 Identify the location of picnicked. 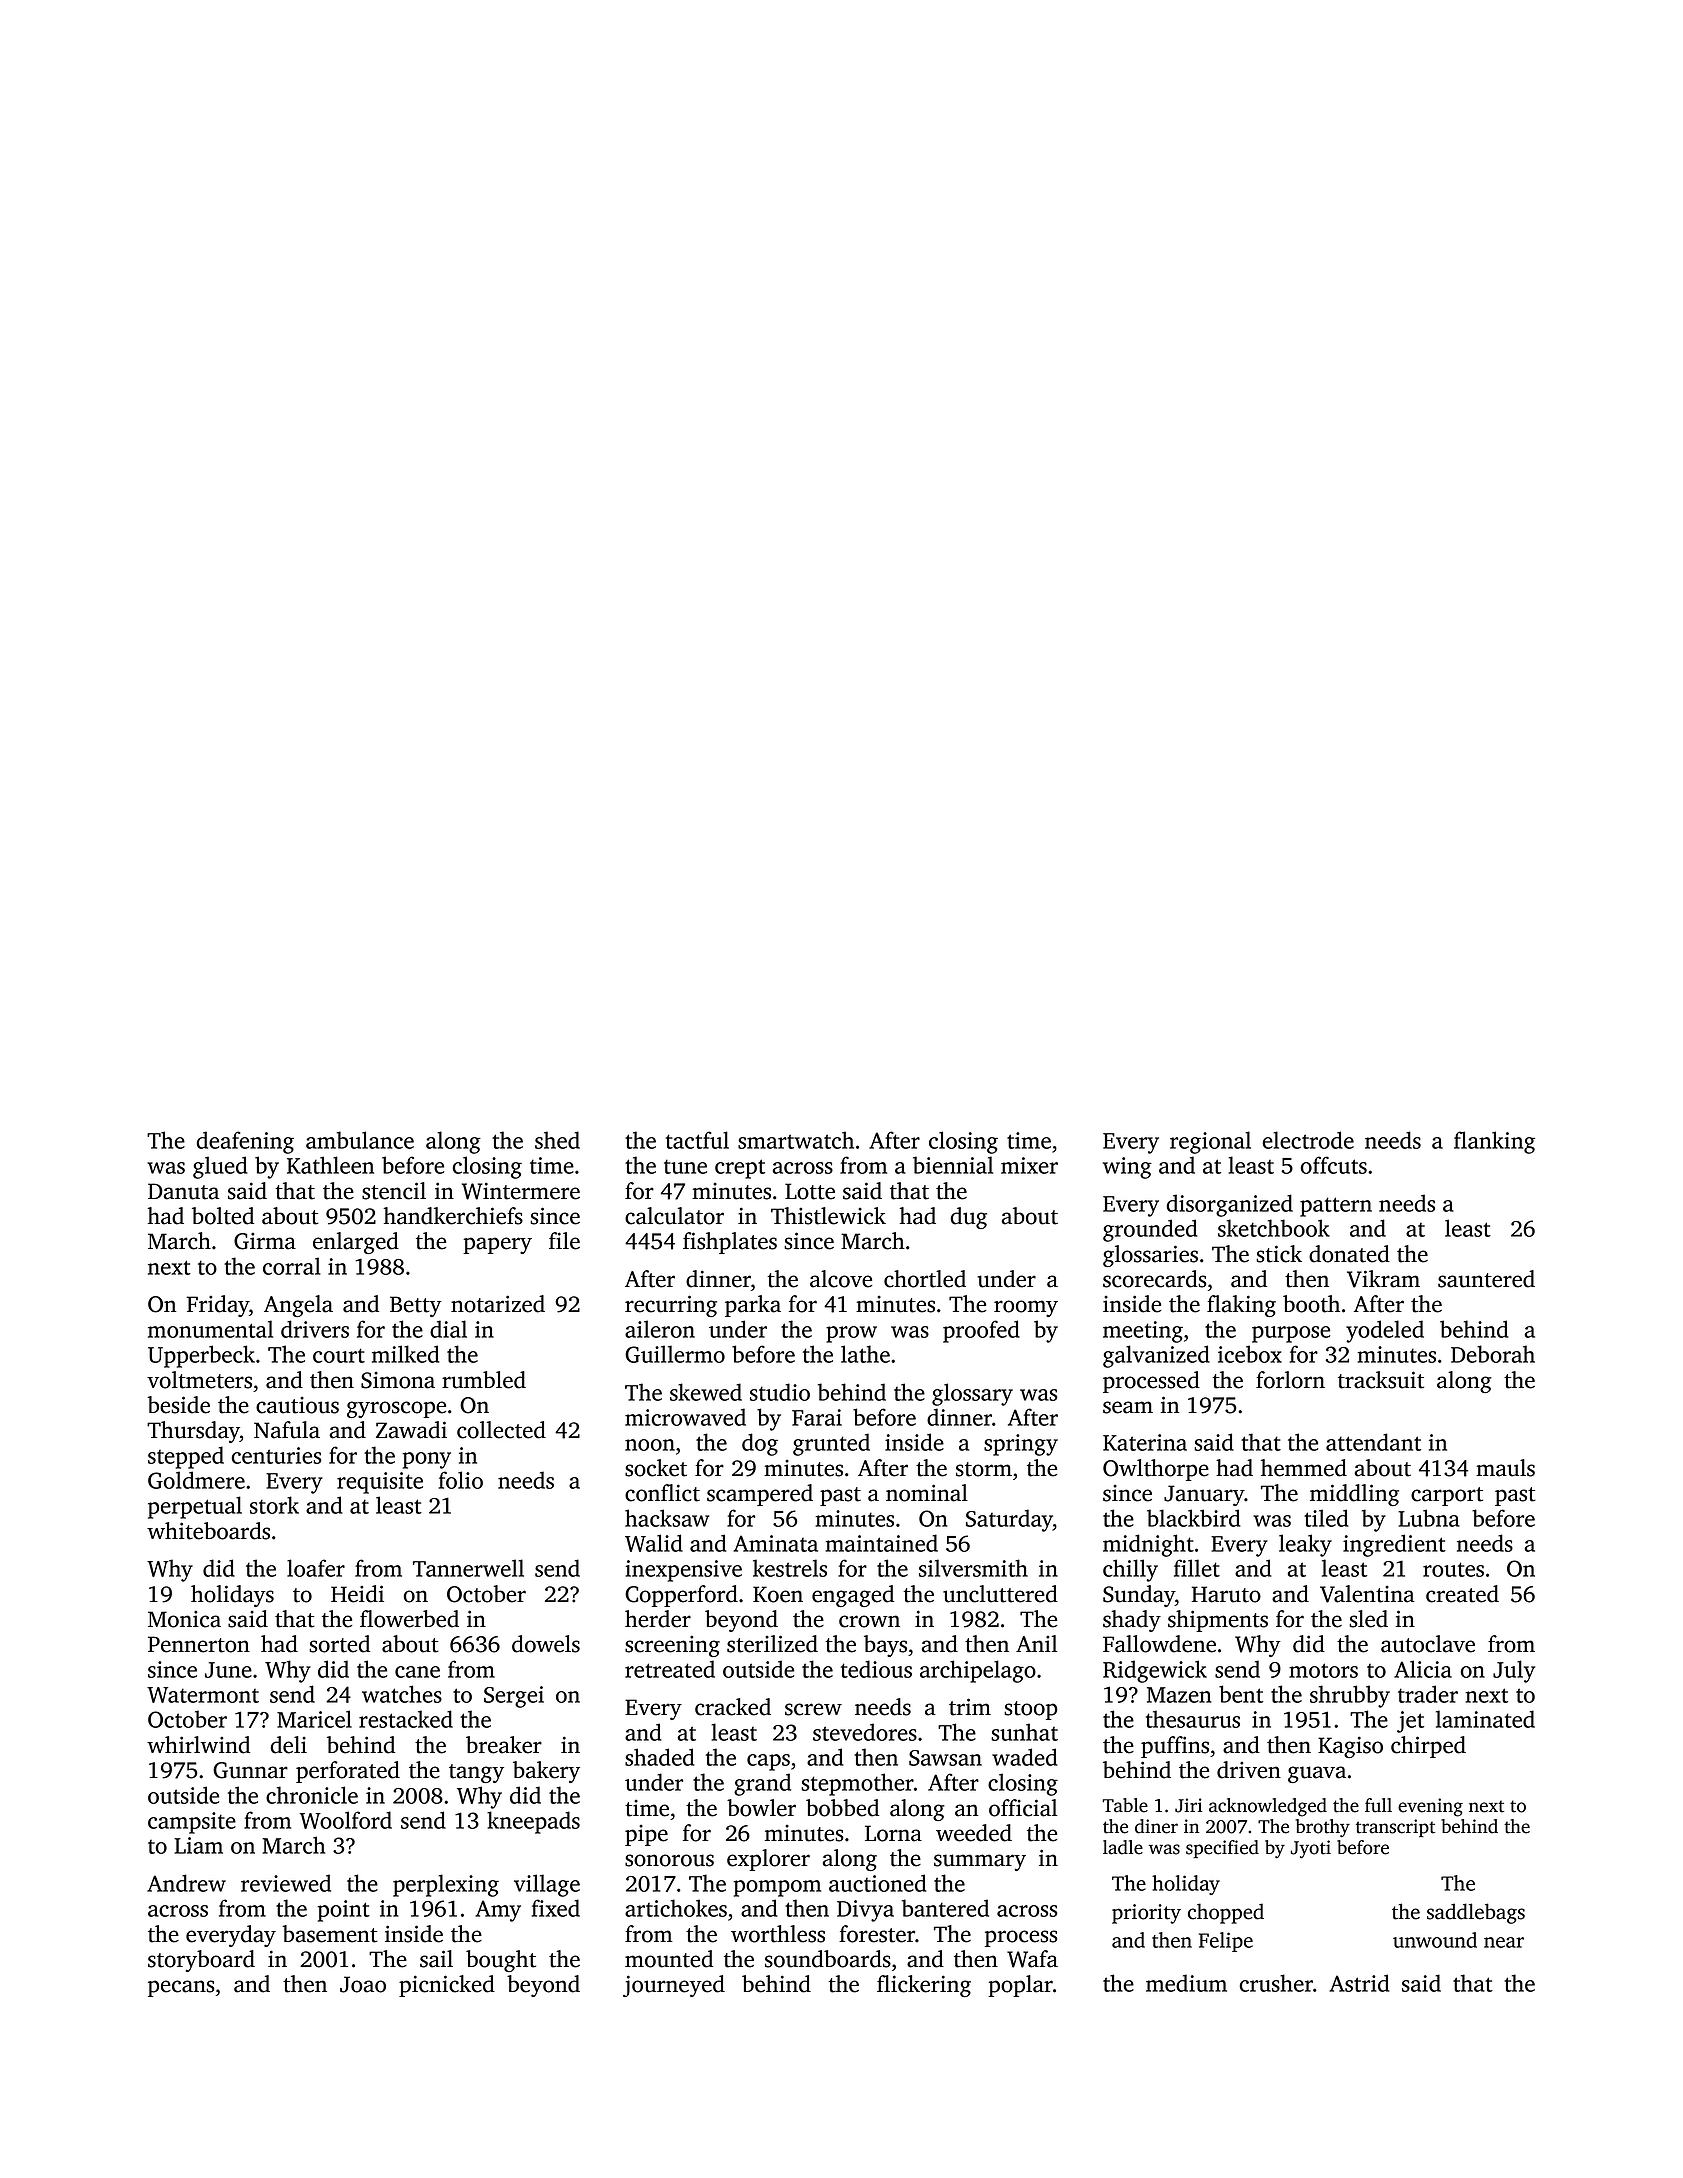
(447, 1986).
